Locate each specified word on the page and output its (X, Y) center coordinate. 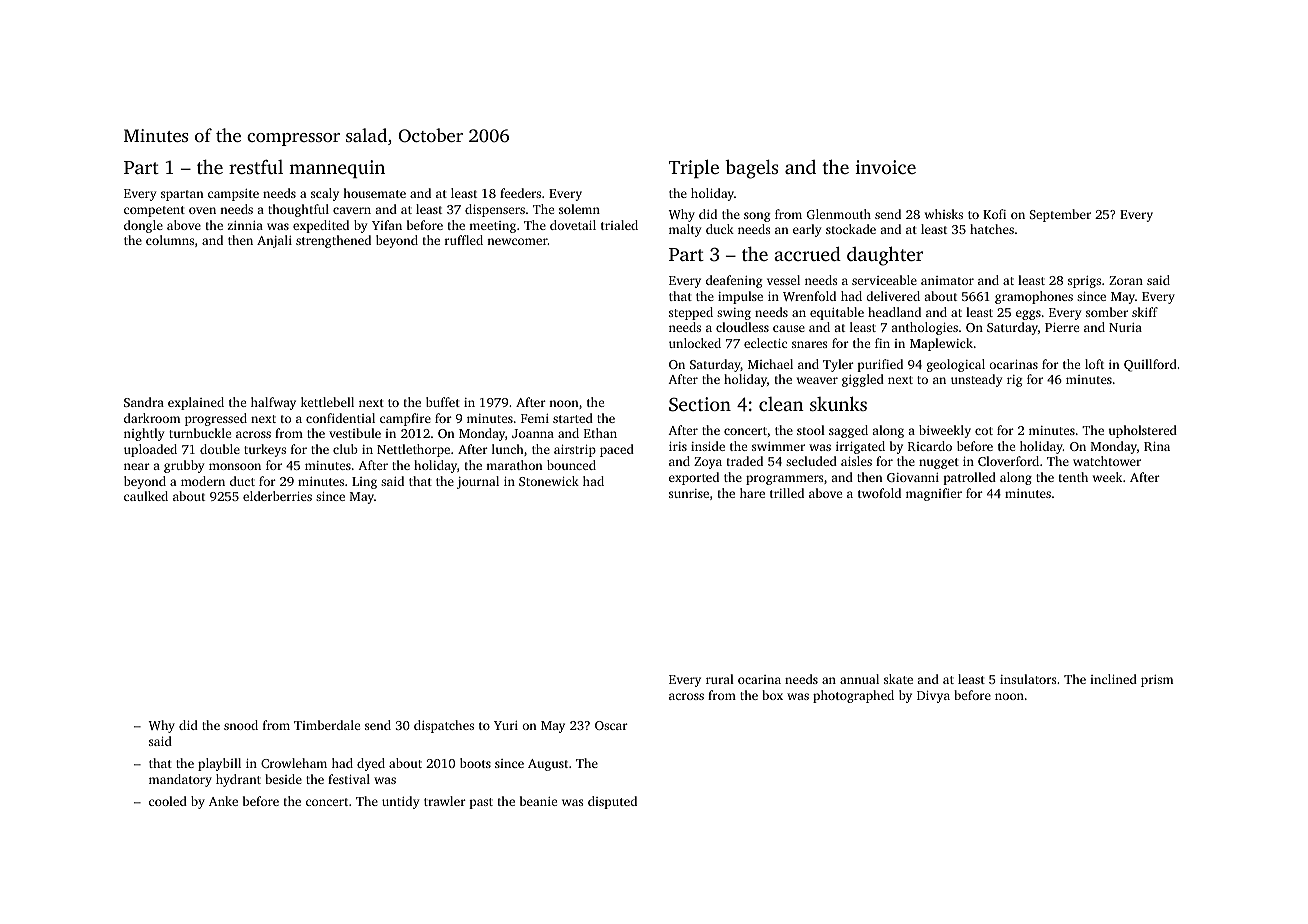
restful (256, 167)
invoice (885, 167)
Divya (933, 697)
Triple (694, 168)
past (481, 803)
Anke (223, 801)
